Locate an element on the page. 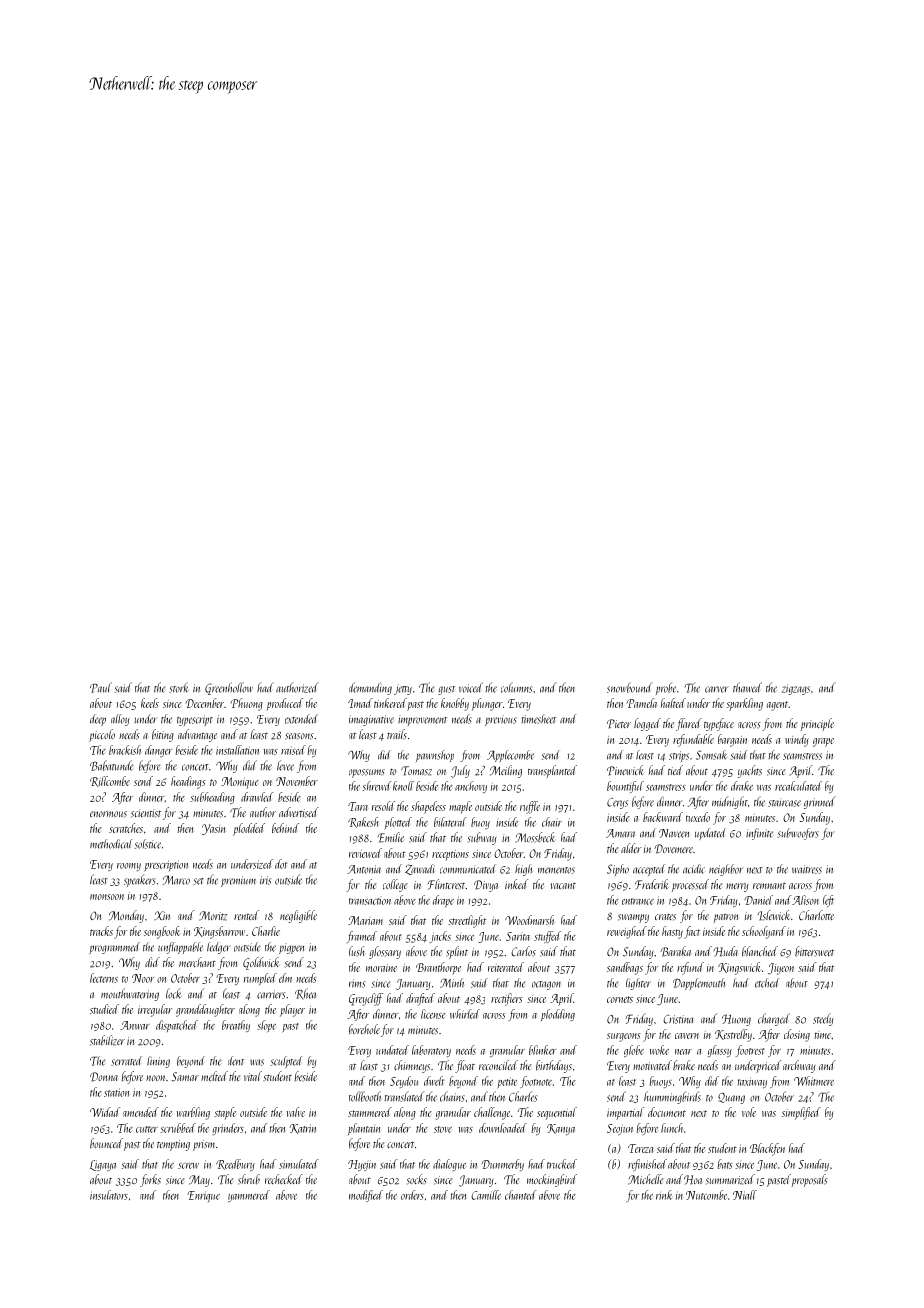 Image resolution: width=924 pixels, height=1308 pixels. seasons is located at coordinates (299, 736).
